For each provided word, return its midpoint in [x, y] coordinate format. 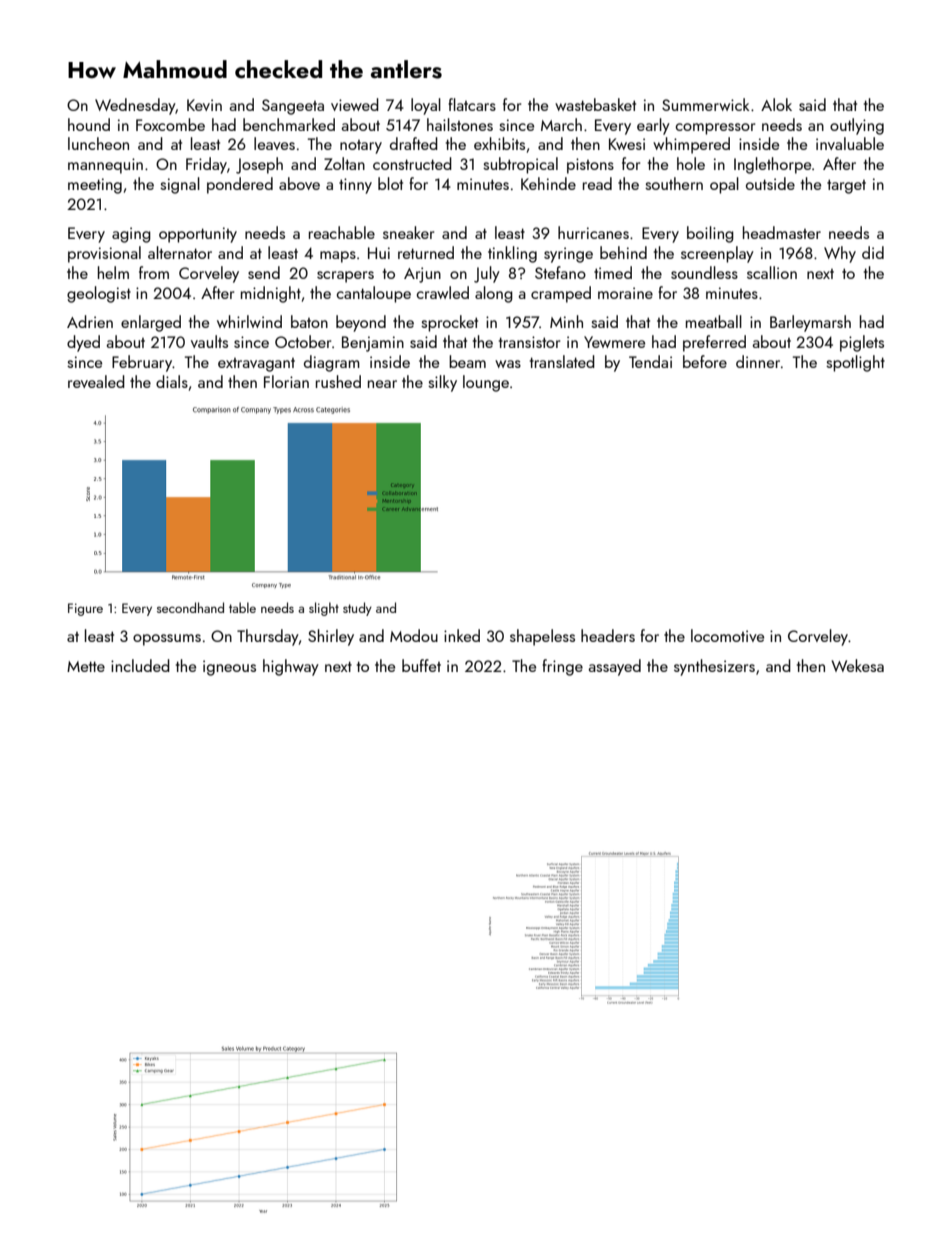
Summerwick [705, 104]
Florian [286, 381]
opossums [167, 640]
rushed [338, 381]
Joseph [259, 165]
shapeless [542, 637]
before [705, 361]
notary [361, 147]
